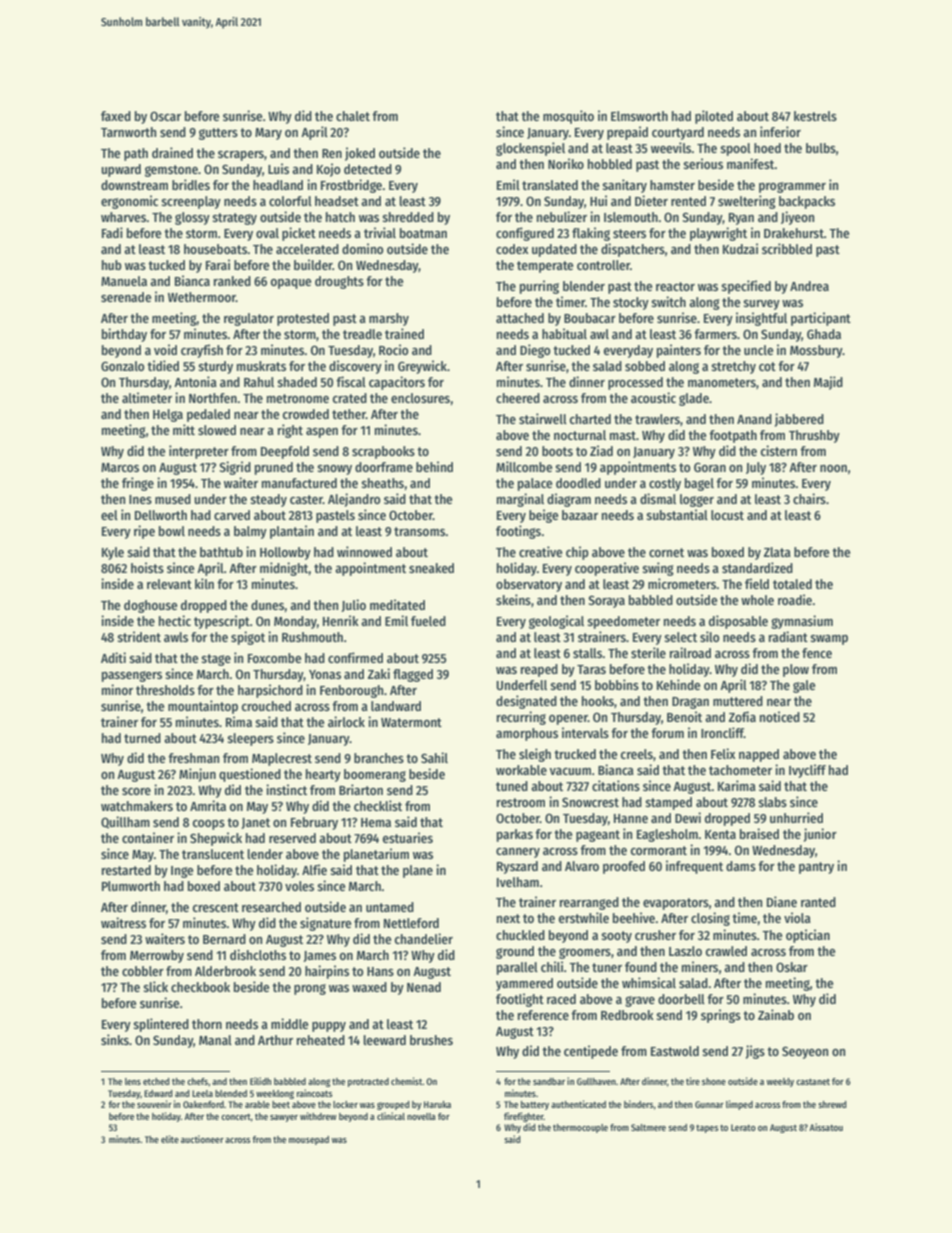 Image resolution: width=952 pixels, height=1233 pixels. What do you see at coordinates (202, 1139) in the document?
I see `auctioneer` at bounding box center [202, 1139].
